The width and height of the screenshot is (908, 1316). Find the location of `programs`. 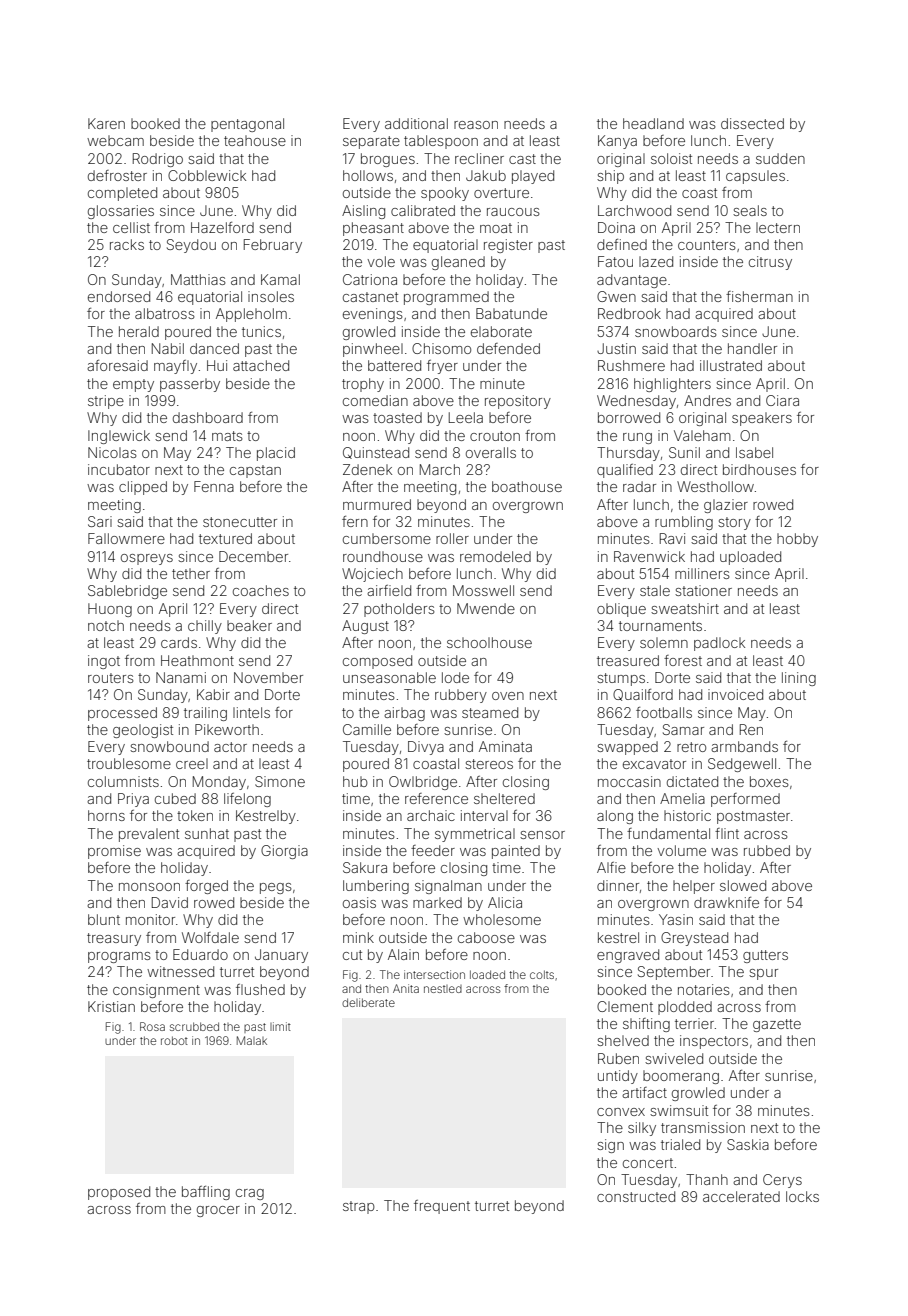

programs is located at coordinates (119, 957).
